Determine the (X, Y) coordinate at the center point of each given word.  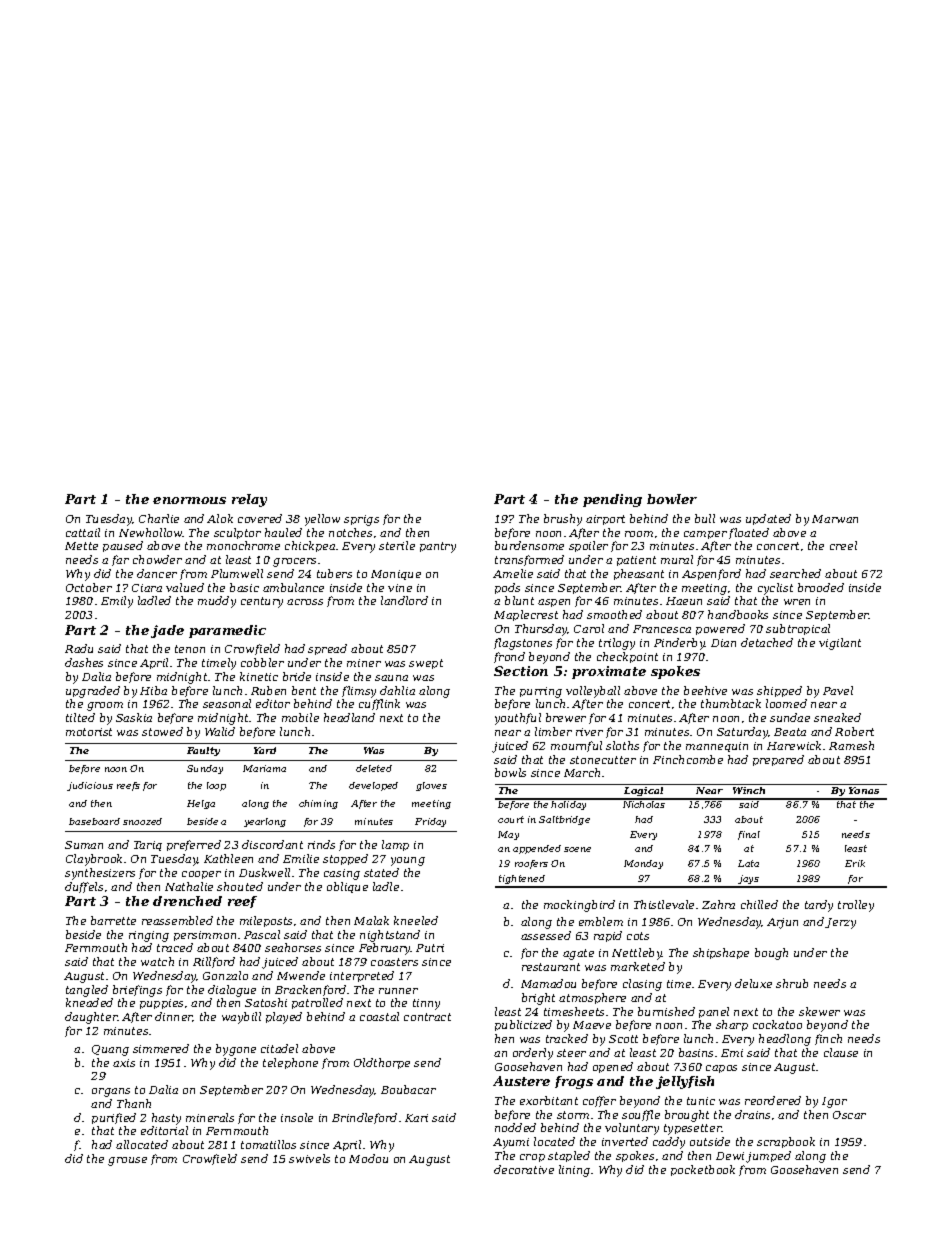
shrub (792, 983)
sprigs (361, 520)
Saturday (742, 733)
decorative (524, 1169)
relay (249, 500)
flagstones (523, 644)
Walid (220, 731)
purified (114, 1118)
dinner (174, 1017)
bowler (672, 499)
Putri (430, 948)
